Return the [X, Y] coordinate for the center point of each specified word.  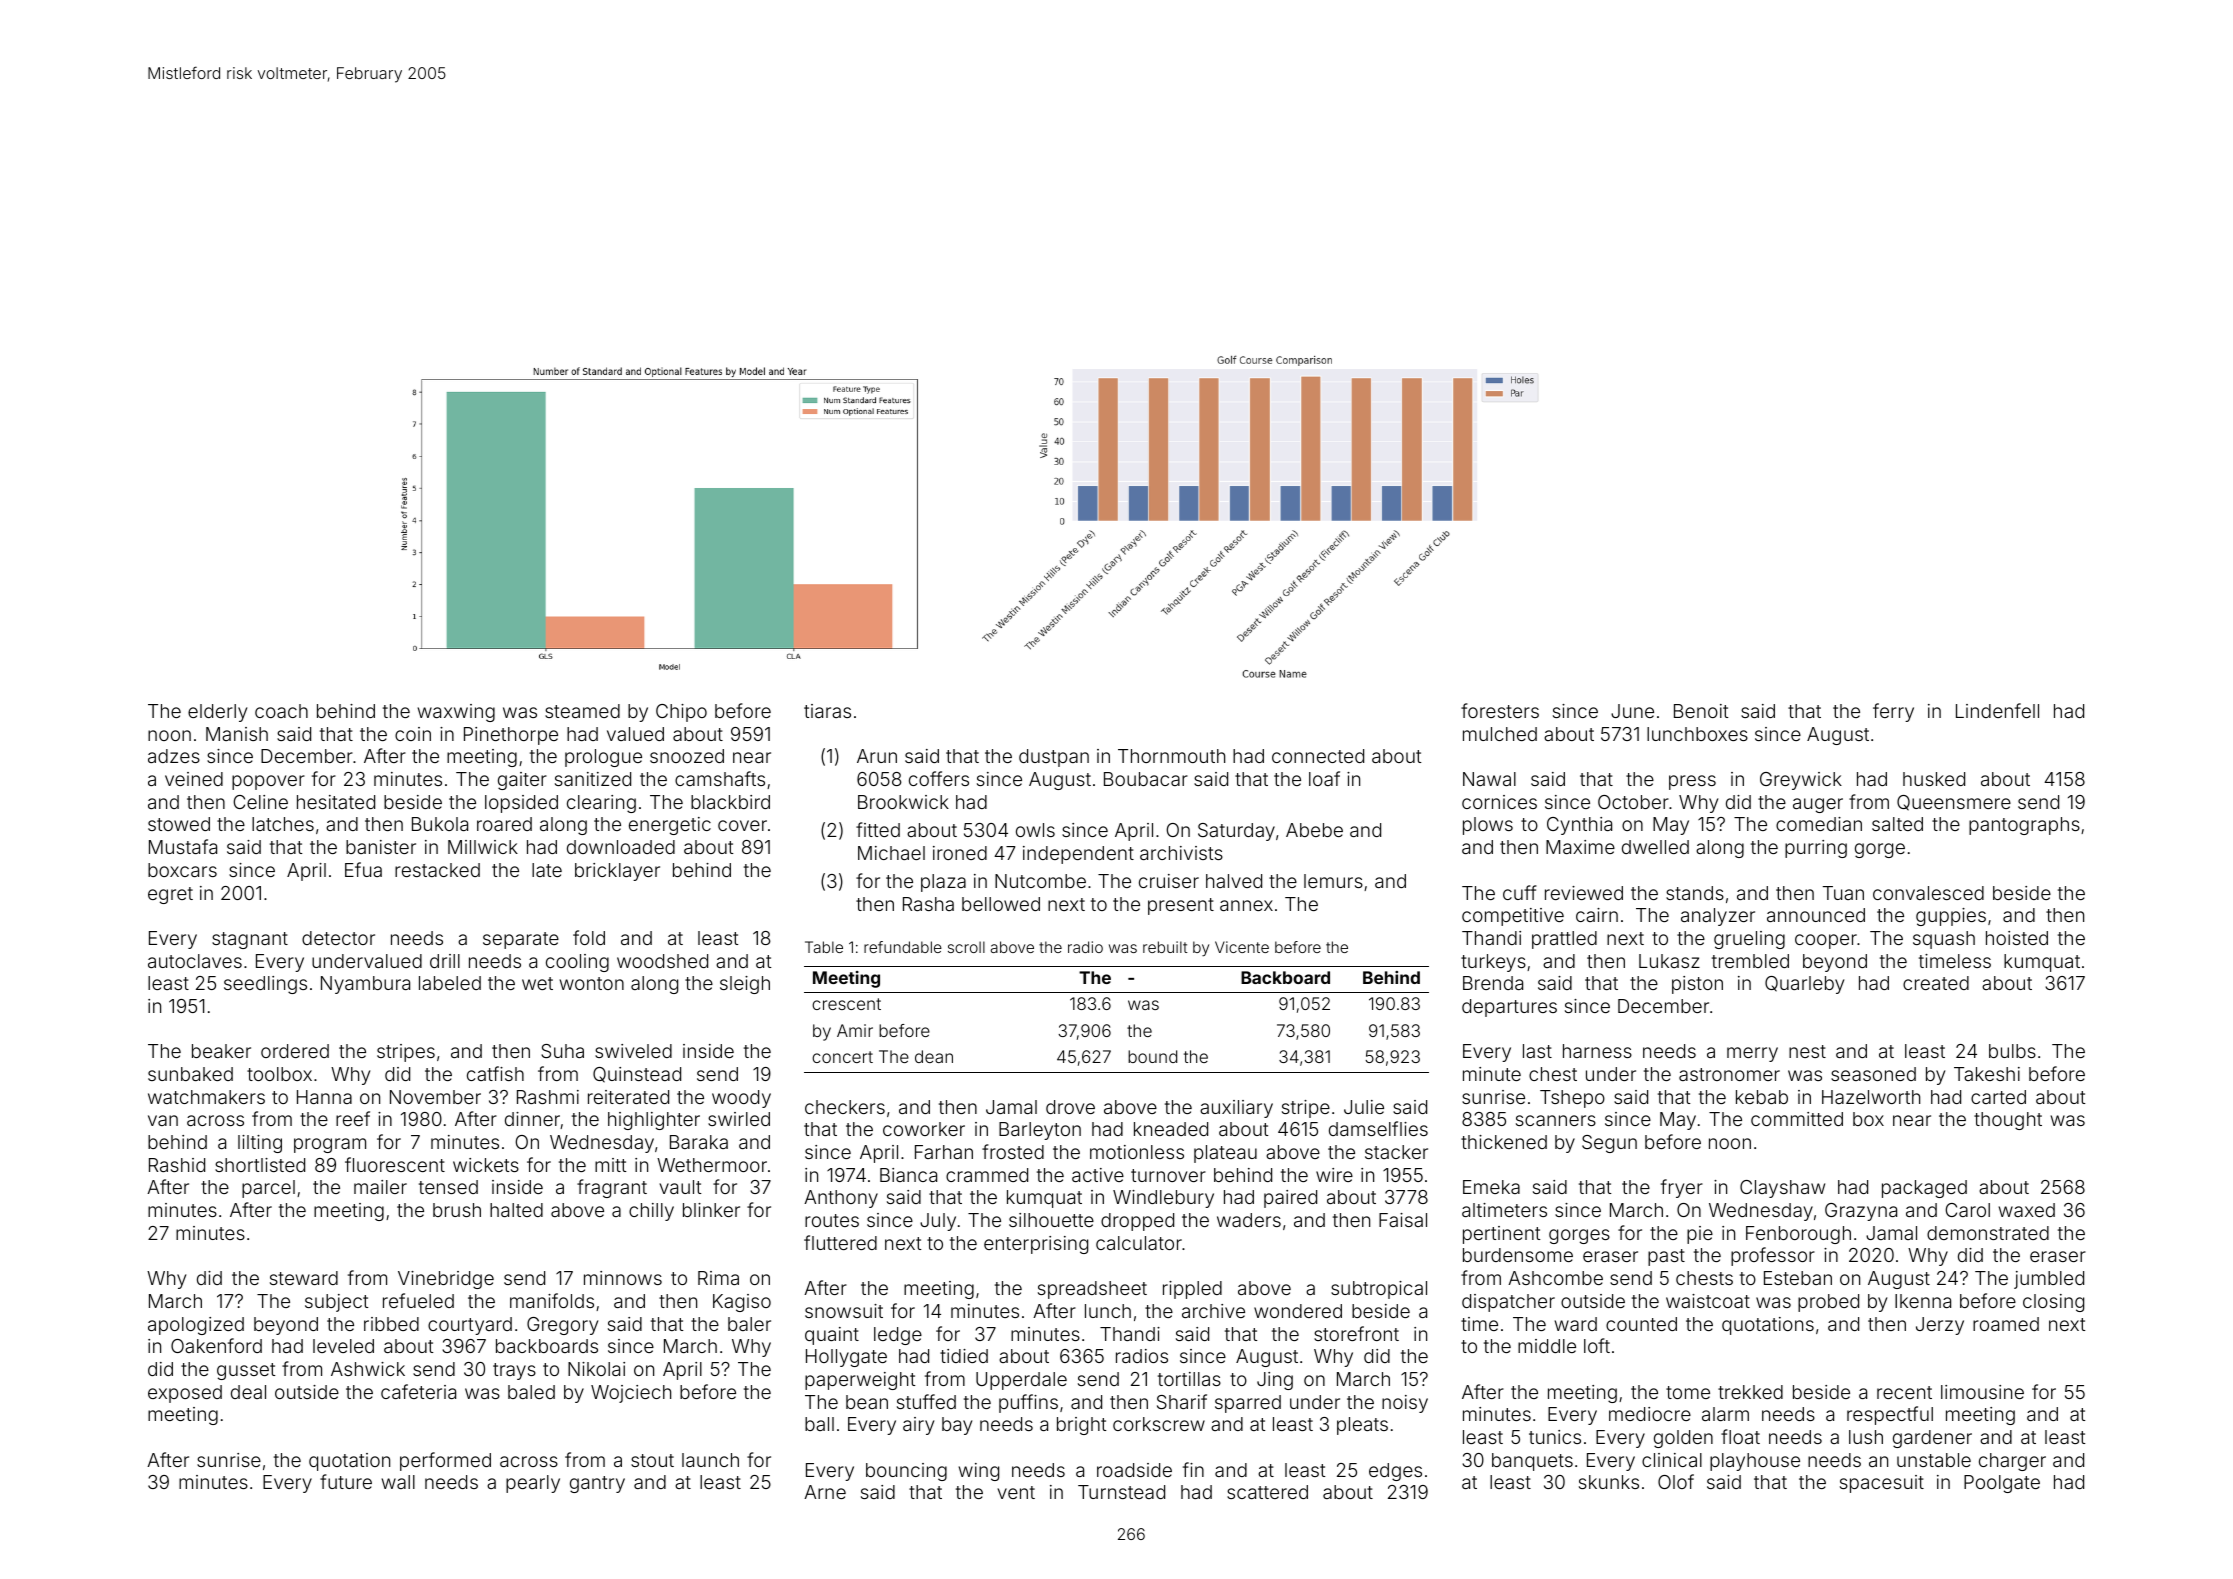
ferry [1893, 712]
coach [281, 711]
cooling [577, 963]
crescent [846, 1004]
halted [516, 1210]
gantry [597, 1484]
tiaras [827, 711]
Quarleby [1804, 985]
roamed [2006, 1324]
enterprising [1036, 1245]
